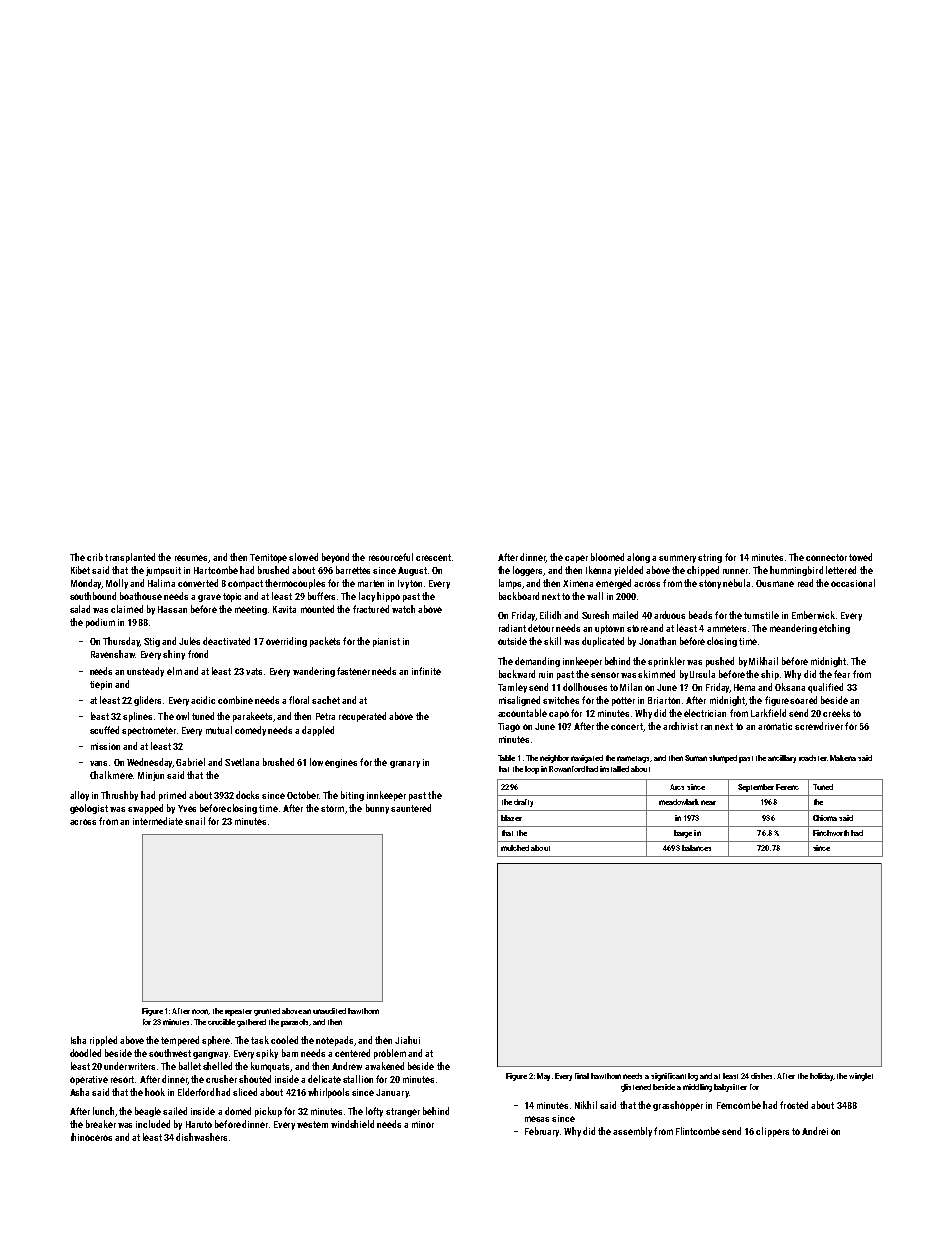 This document has height=1233, width=952. I want to click on western, so click(312, 1124).
